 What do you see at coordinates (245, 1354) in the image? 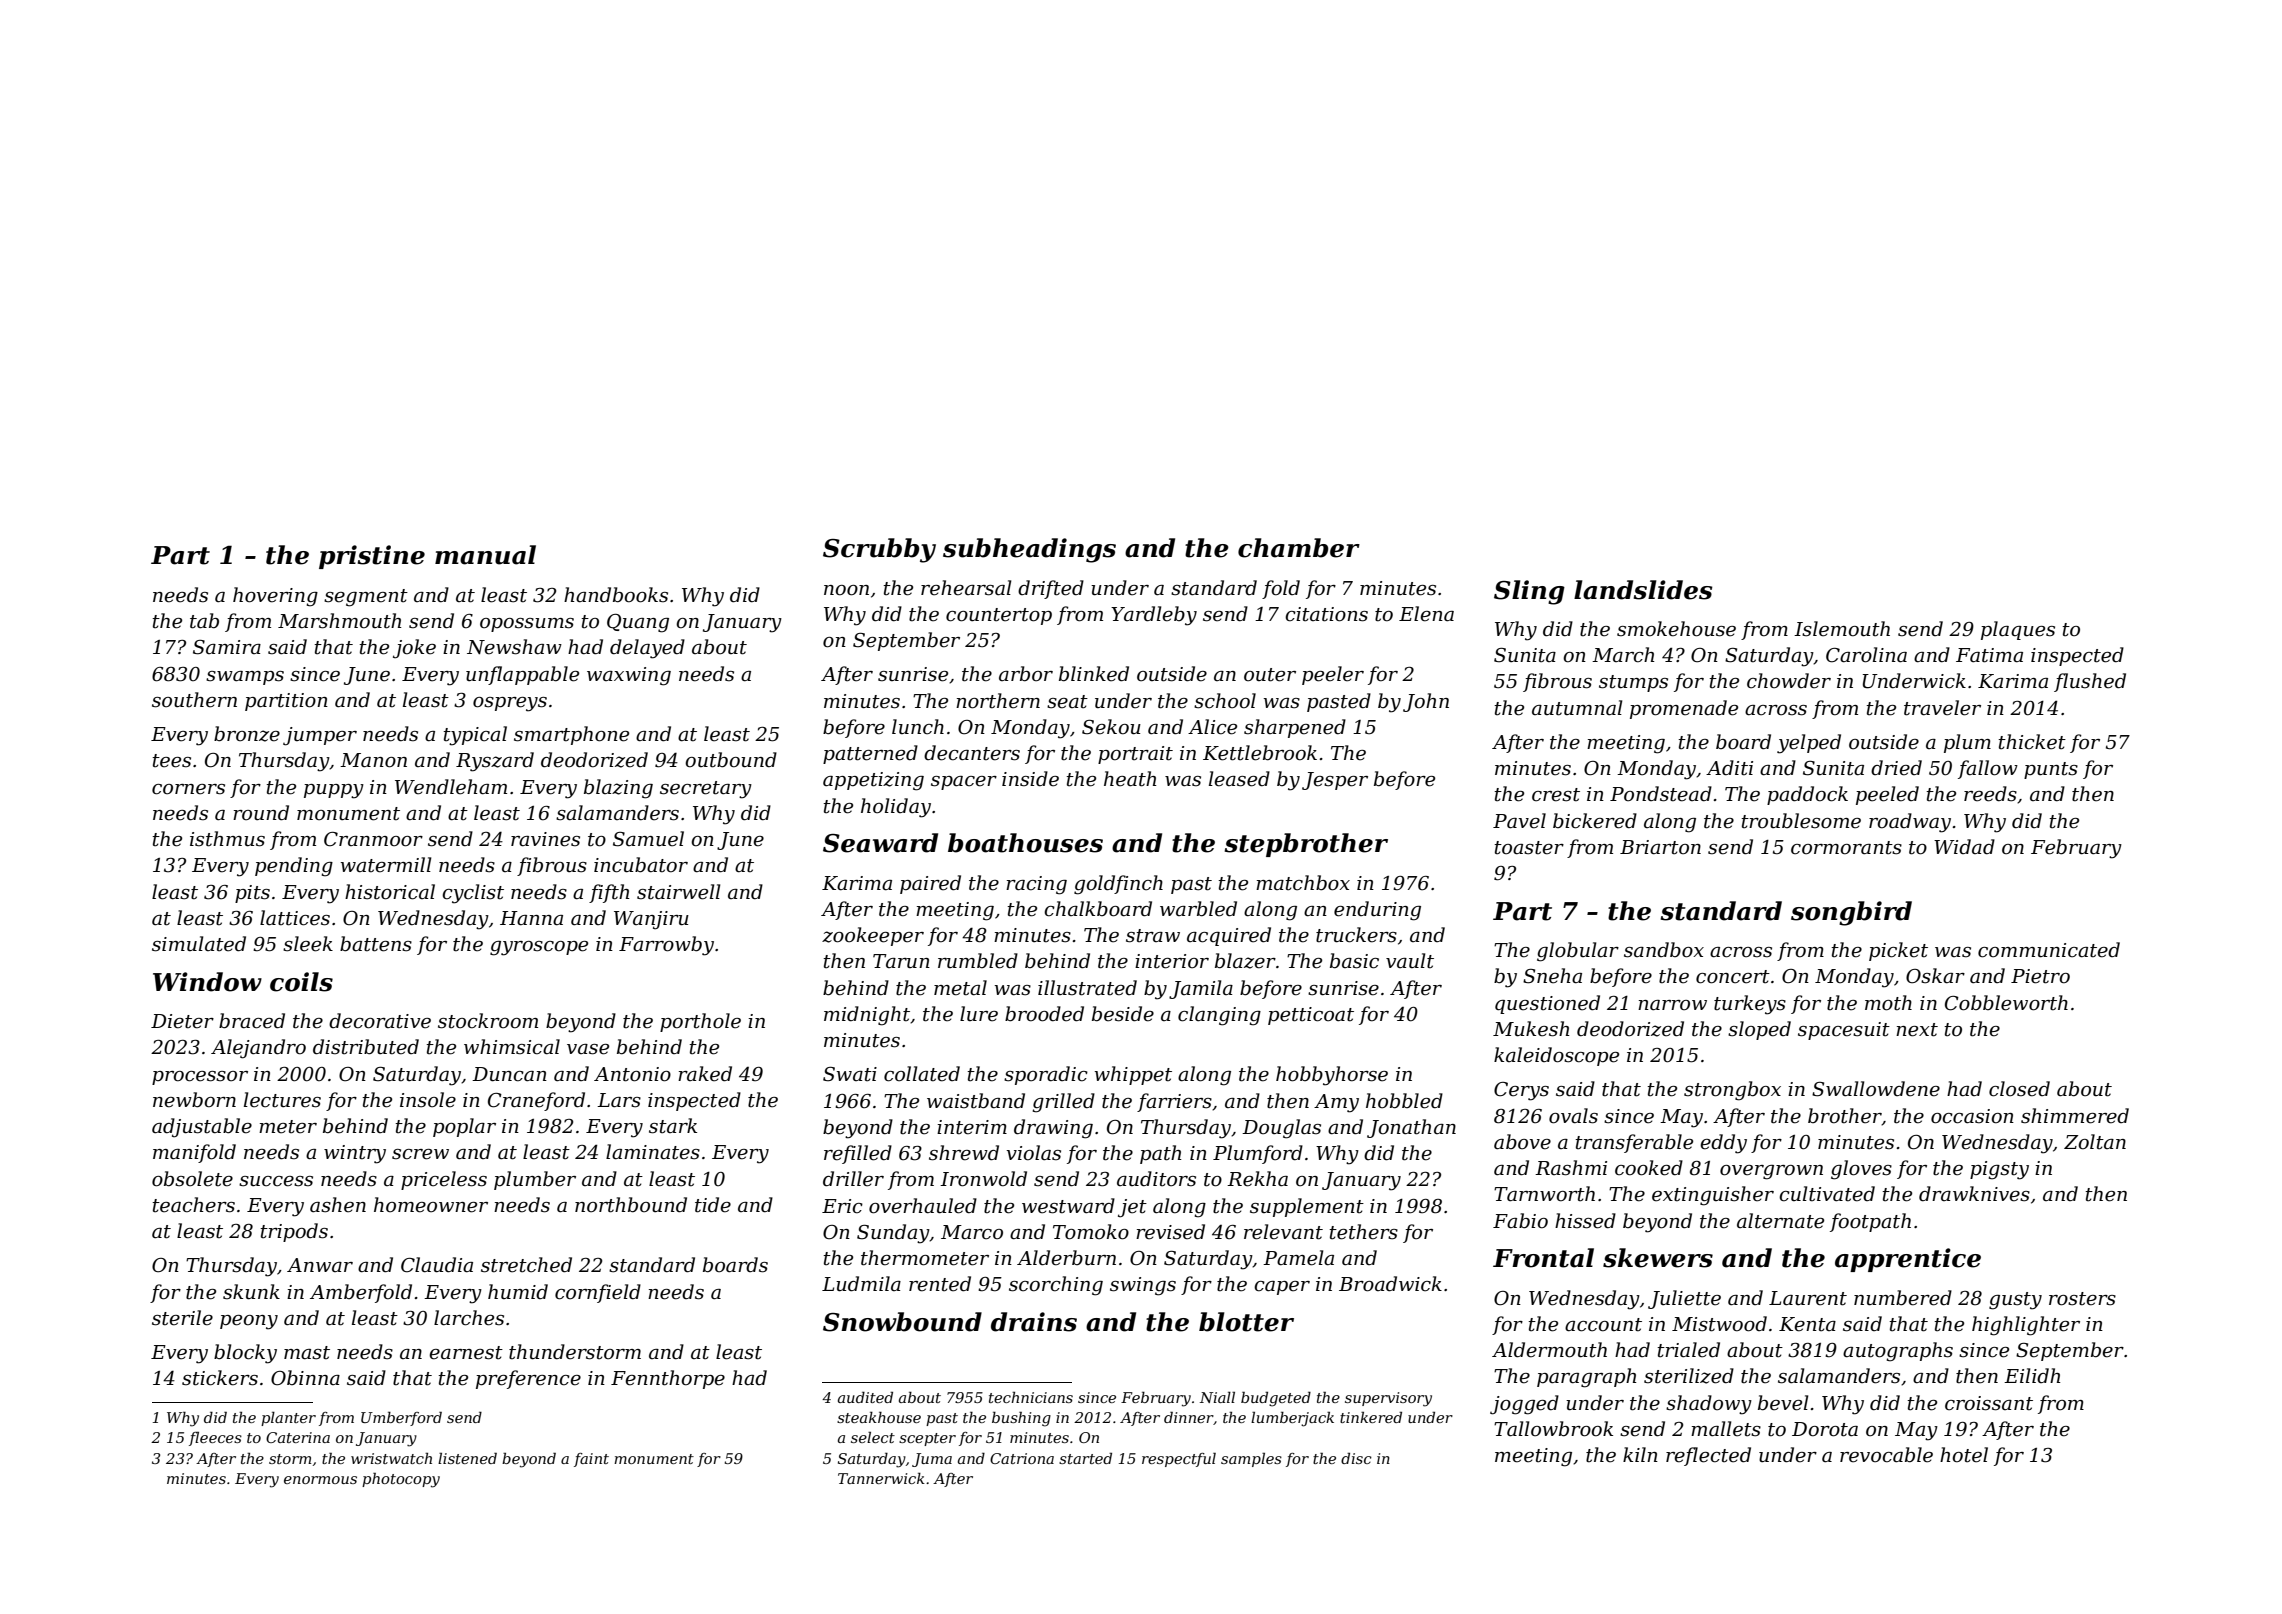
I see `blocky` at bounding box center [245, 1354].
